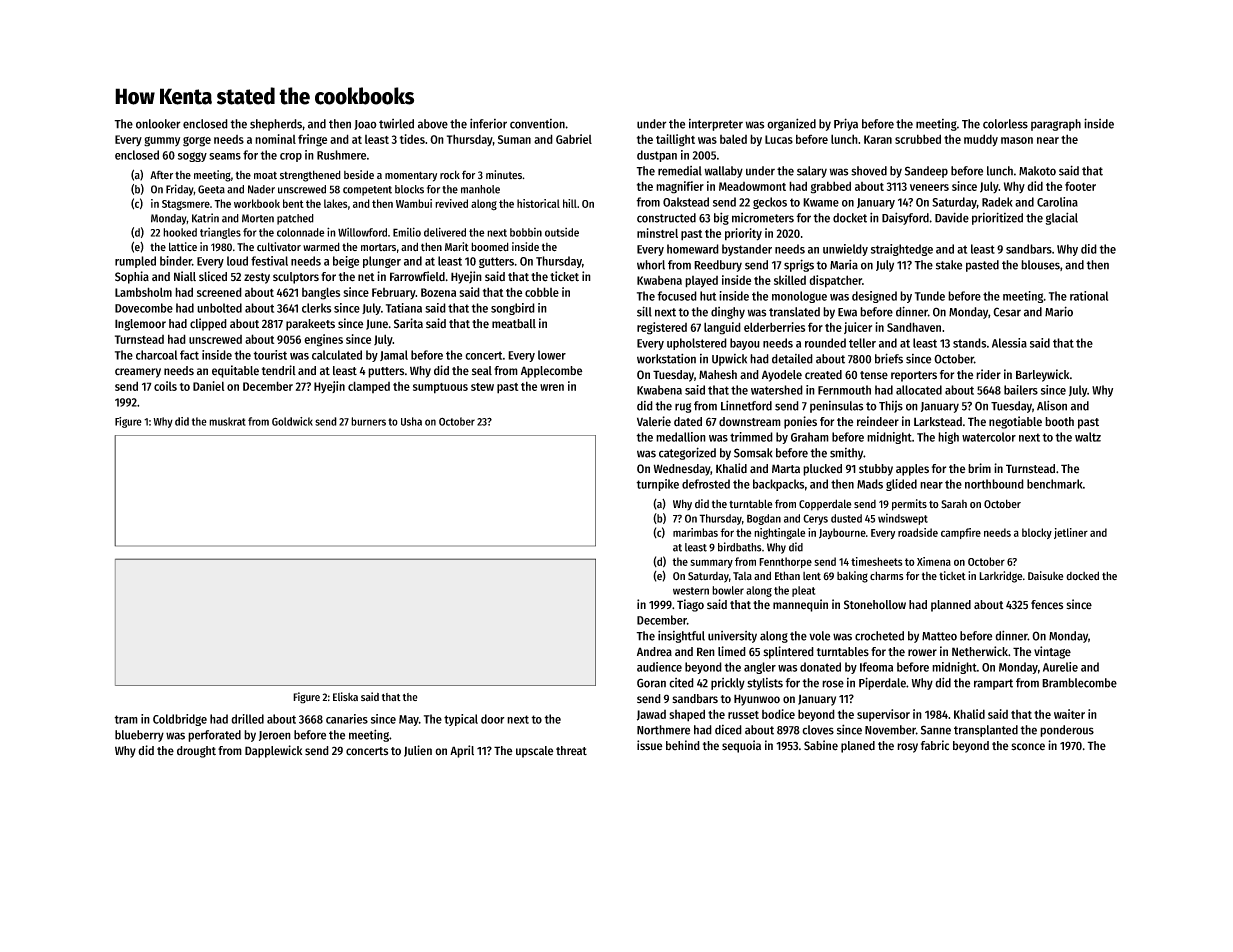 This image has height=952, width=1233. Describe the element at coordinates (683, 408) in the image. I see `rug` at that location.
